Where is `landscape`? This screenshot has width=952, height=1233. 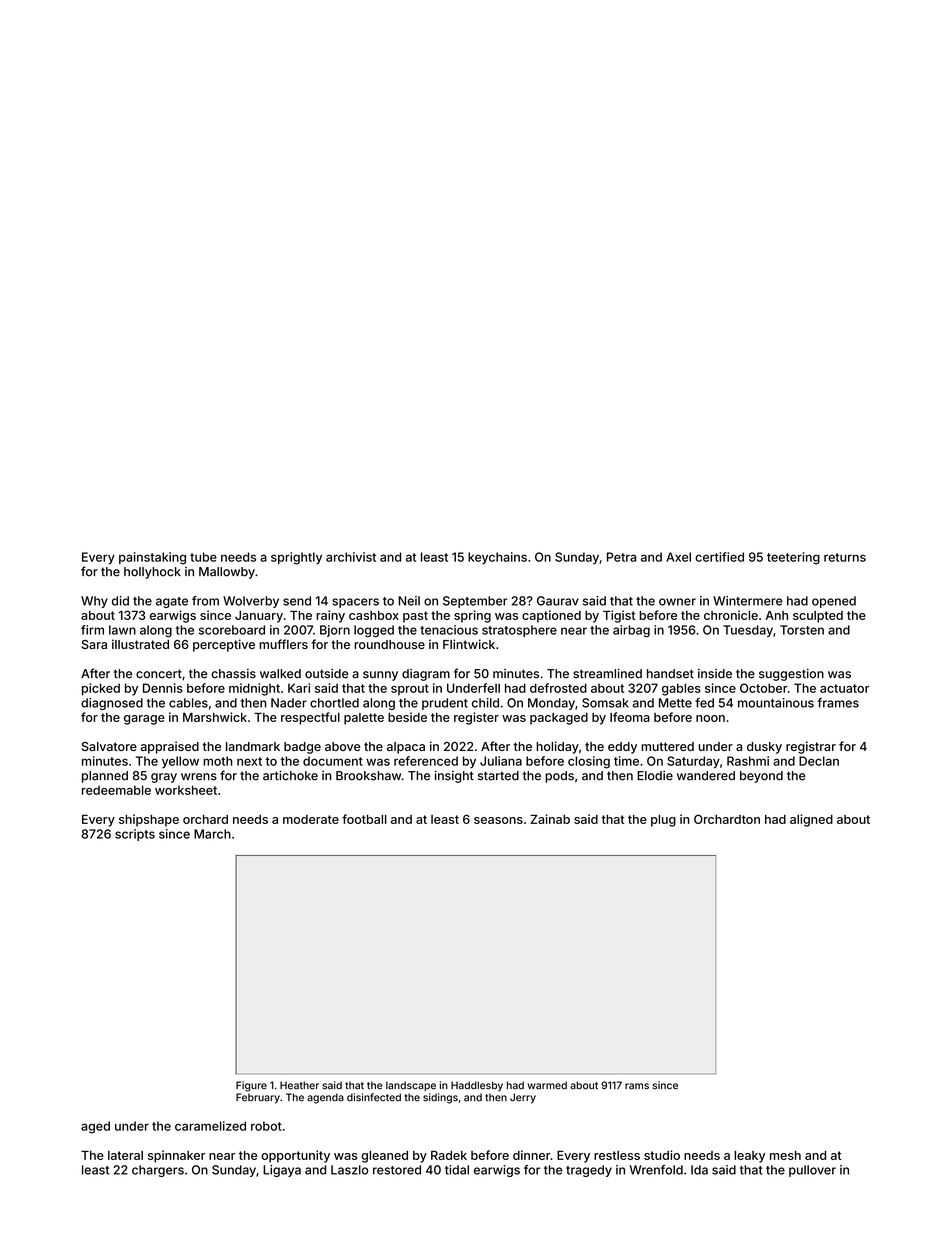 landscape is located at coordinates (411, 1086).
